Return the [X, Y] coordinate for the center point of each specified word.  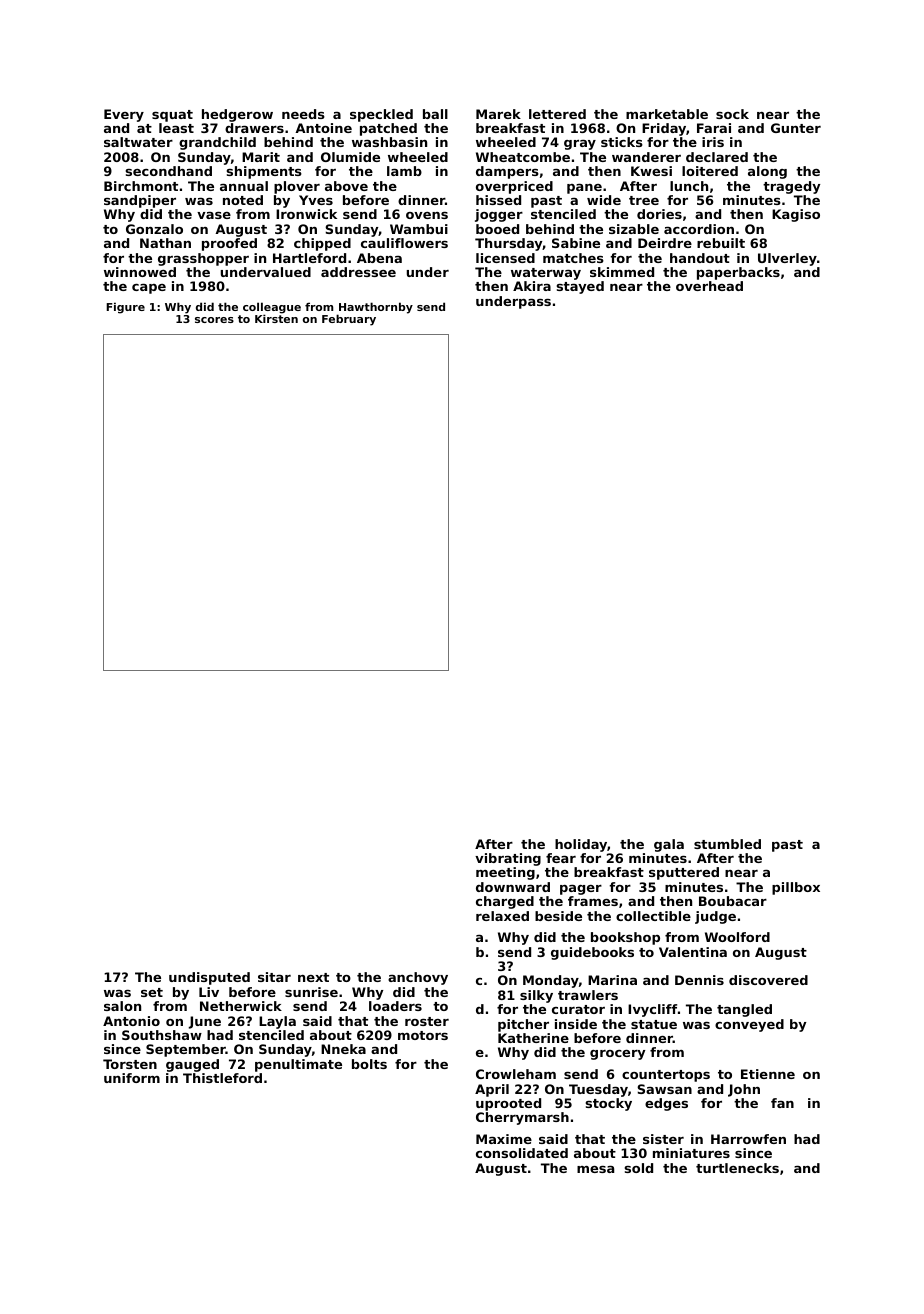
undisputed [209, 978]
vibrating [508, 859]
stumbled [727, 844]
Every [124, 115]
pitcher [523, 1025]
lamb [404, 171]
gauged [192, 1065]
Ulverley [787, 259]
